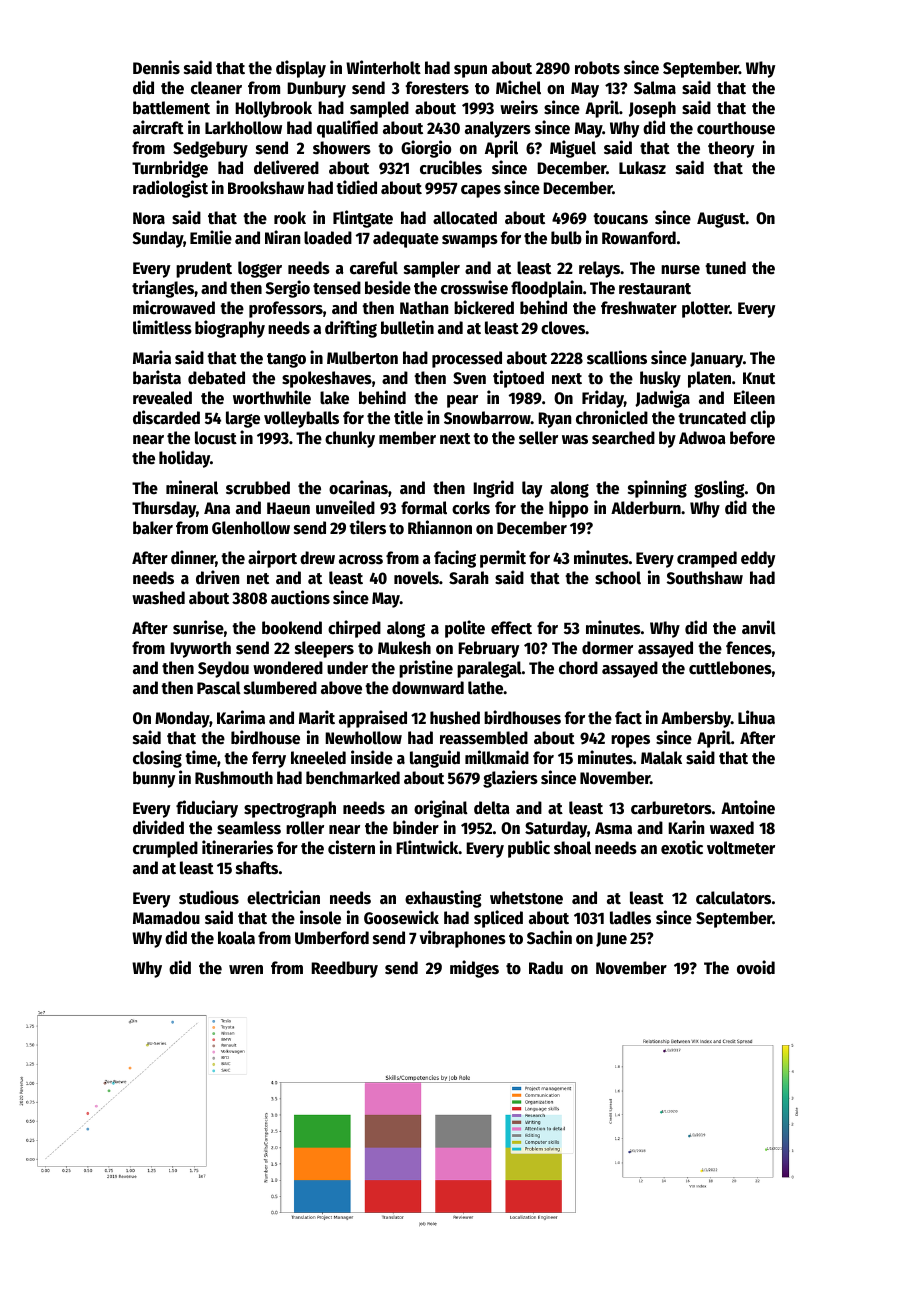 The image size is (908, 1316). What do you see at coordinates (487, 418) in the screenshot?
I see `Snowbarrow` at bounding box center [487, 418].
